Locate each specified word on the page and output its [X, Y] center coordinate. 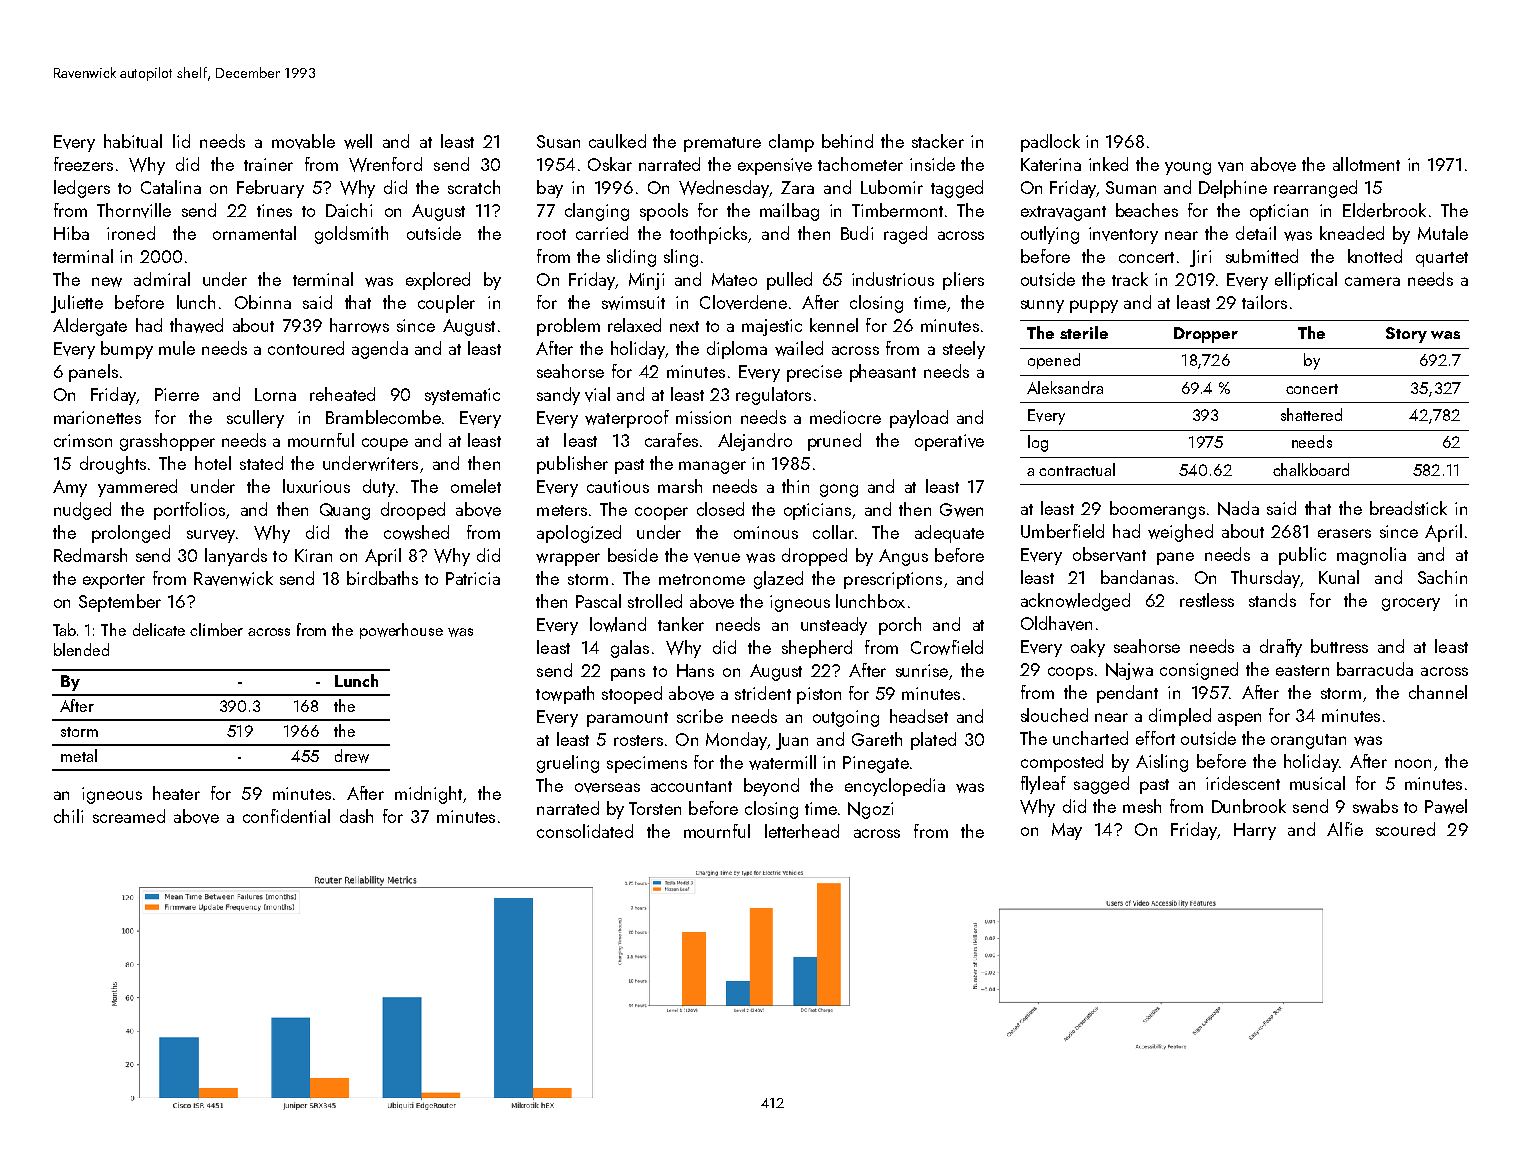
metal [79, 755]
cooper [661, 513]
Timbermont [897, 210]
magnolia [1371, 556]
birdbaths [382, 578]
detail [1256, 233]
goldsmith [351, 235]
